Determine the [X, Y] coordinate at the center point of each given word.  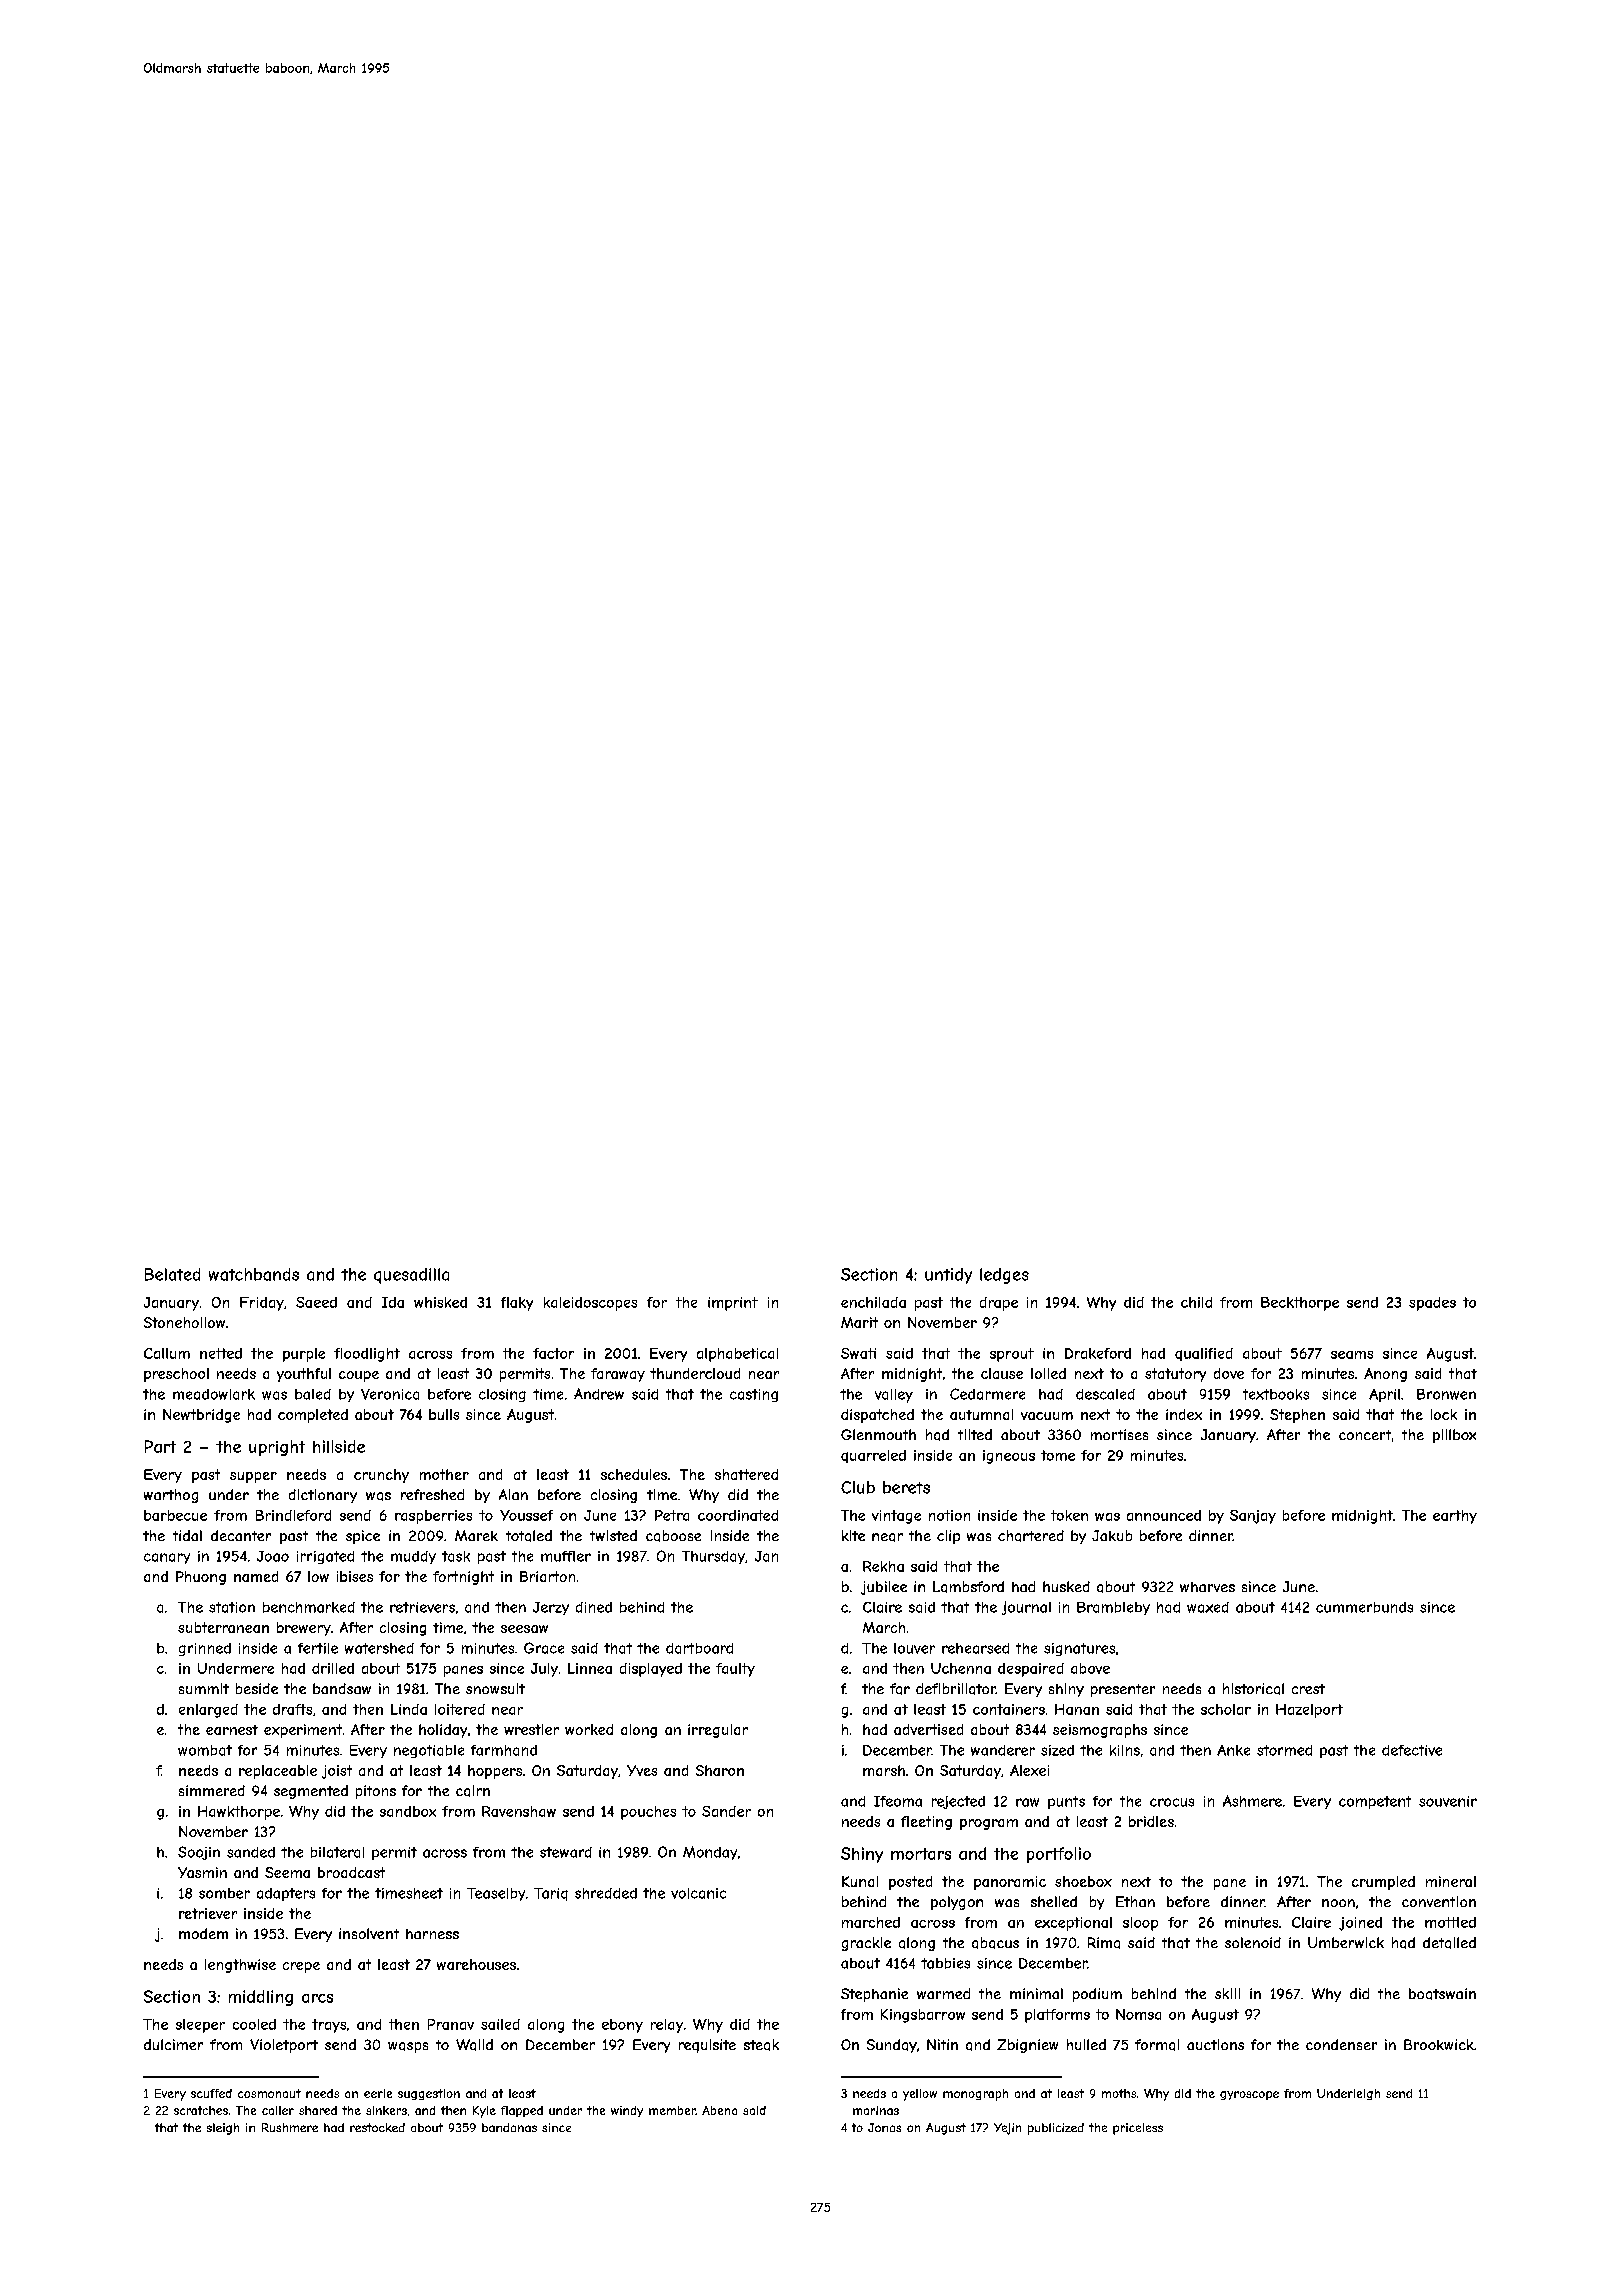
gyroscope [1249, 2095]
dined [594, 1607]
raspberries [433, 1517]
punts [1066, 1802]
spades [1432, 1304]
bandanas [509, 2127]
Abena [719, 2110]
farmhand [504, 1750]
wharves [1207, 1587]
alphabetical [737, 1355]
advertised [928, 1729]
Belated [172, 1274]
